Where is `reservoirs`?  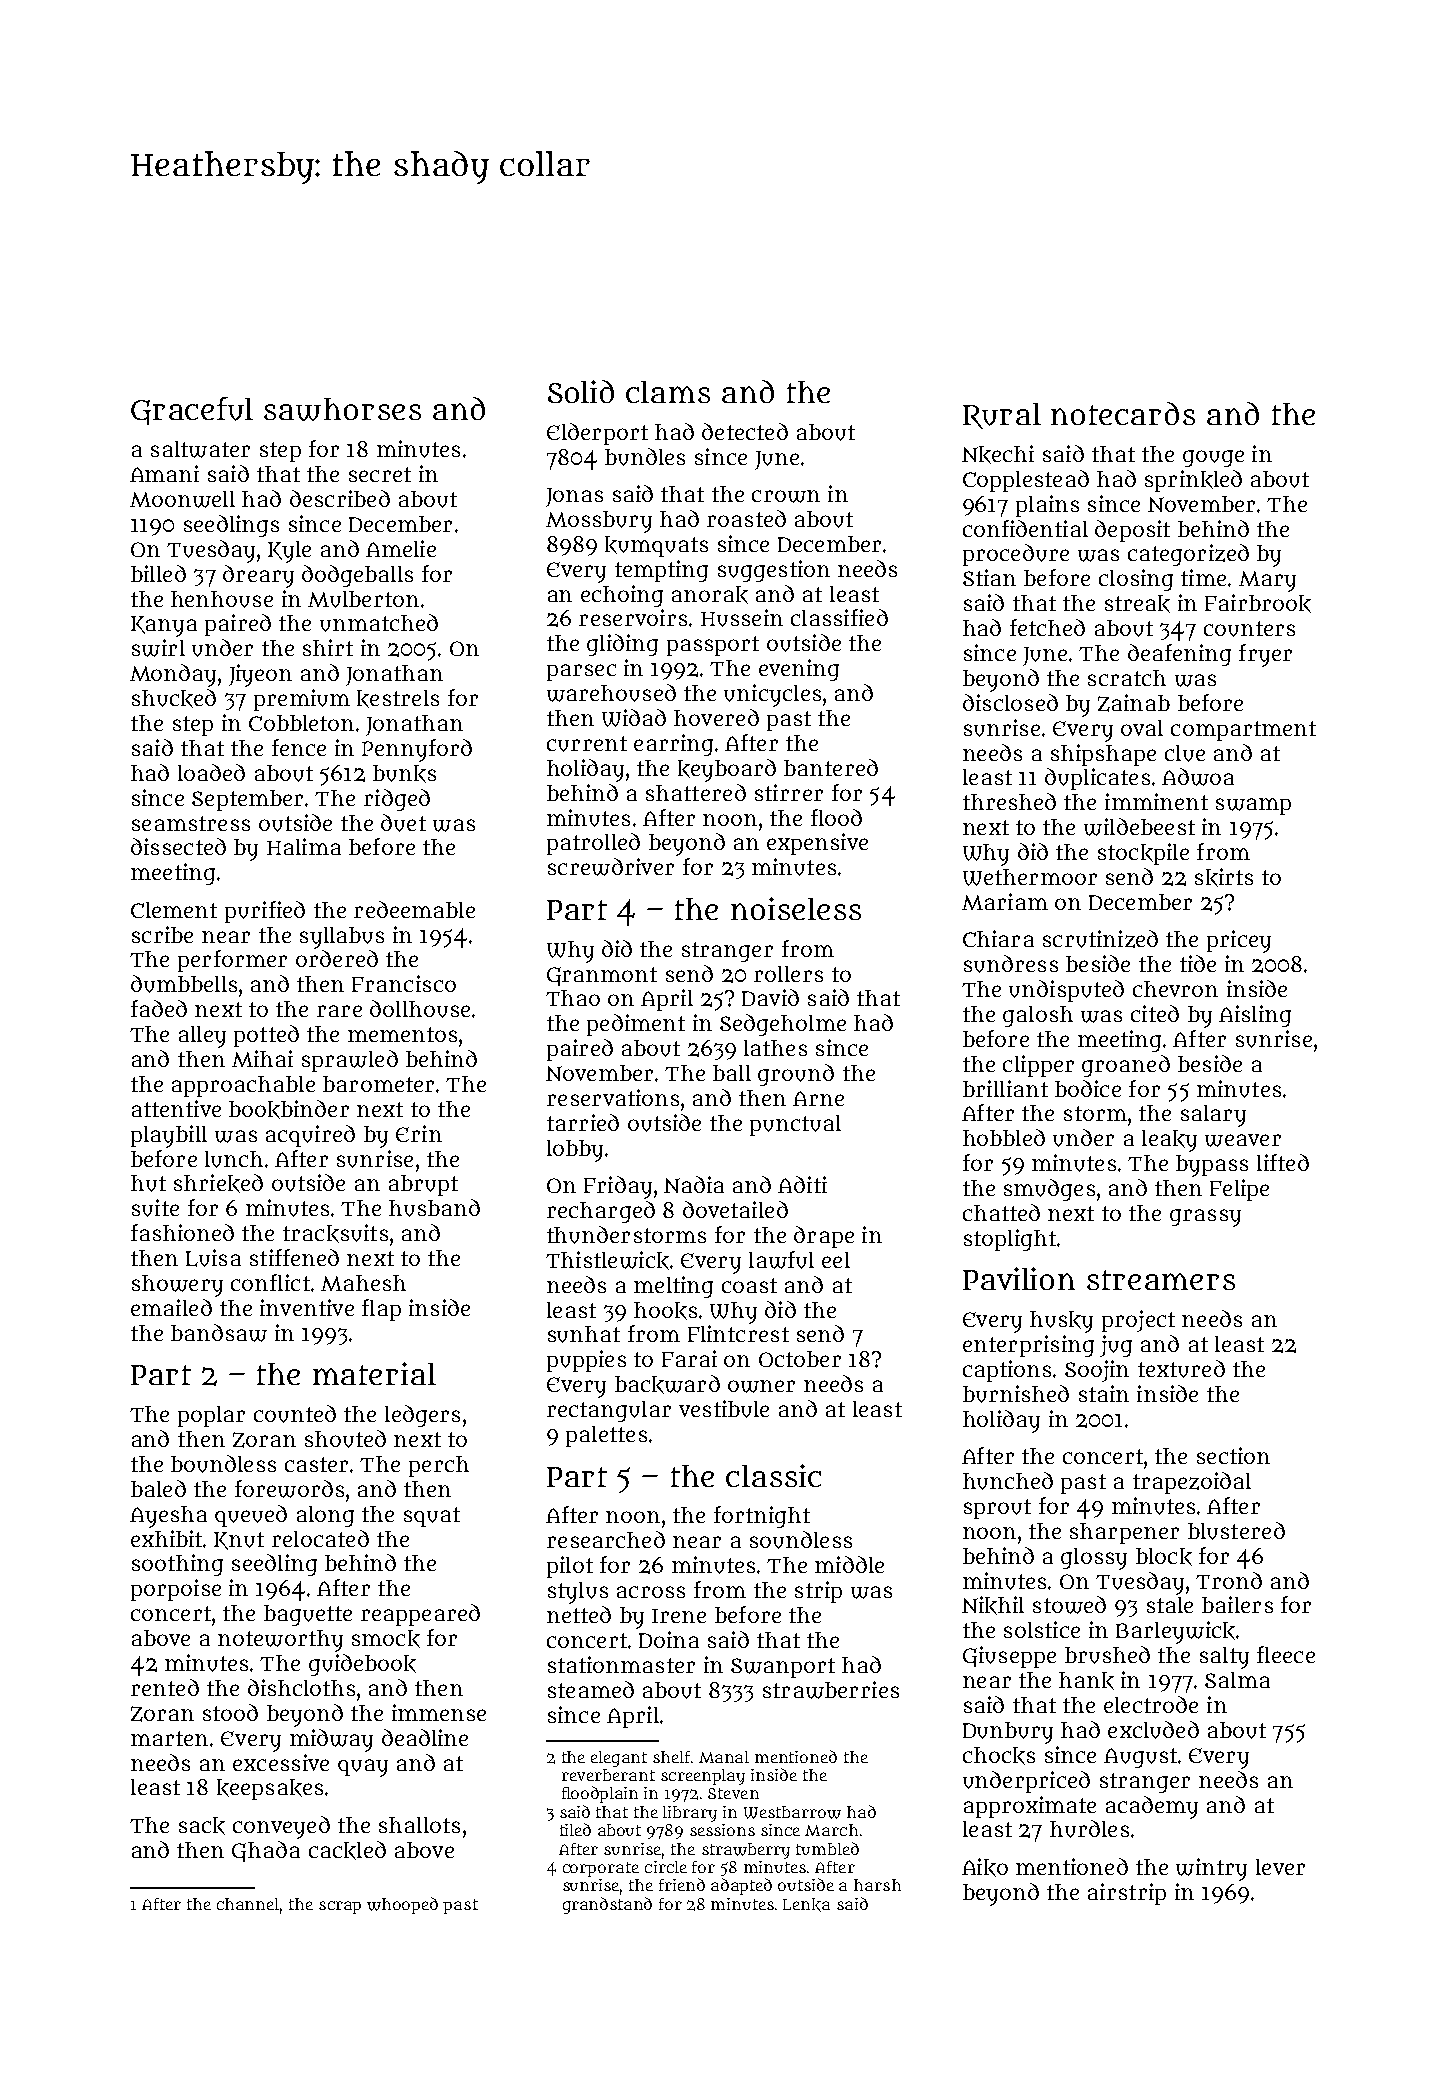
reservoirs is located at coordinates (633, 617).
